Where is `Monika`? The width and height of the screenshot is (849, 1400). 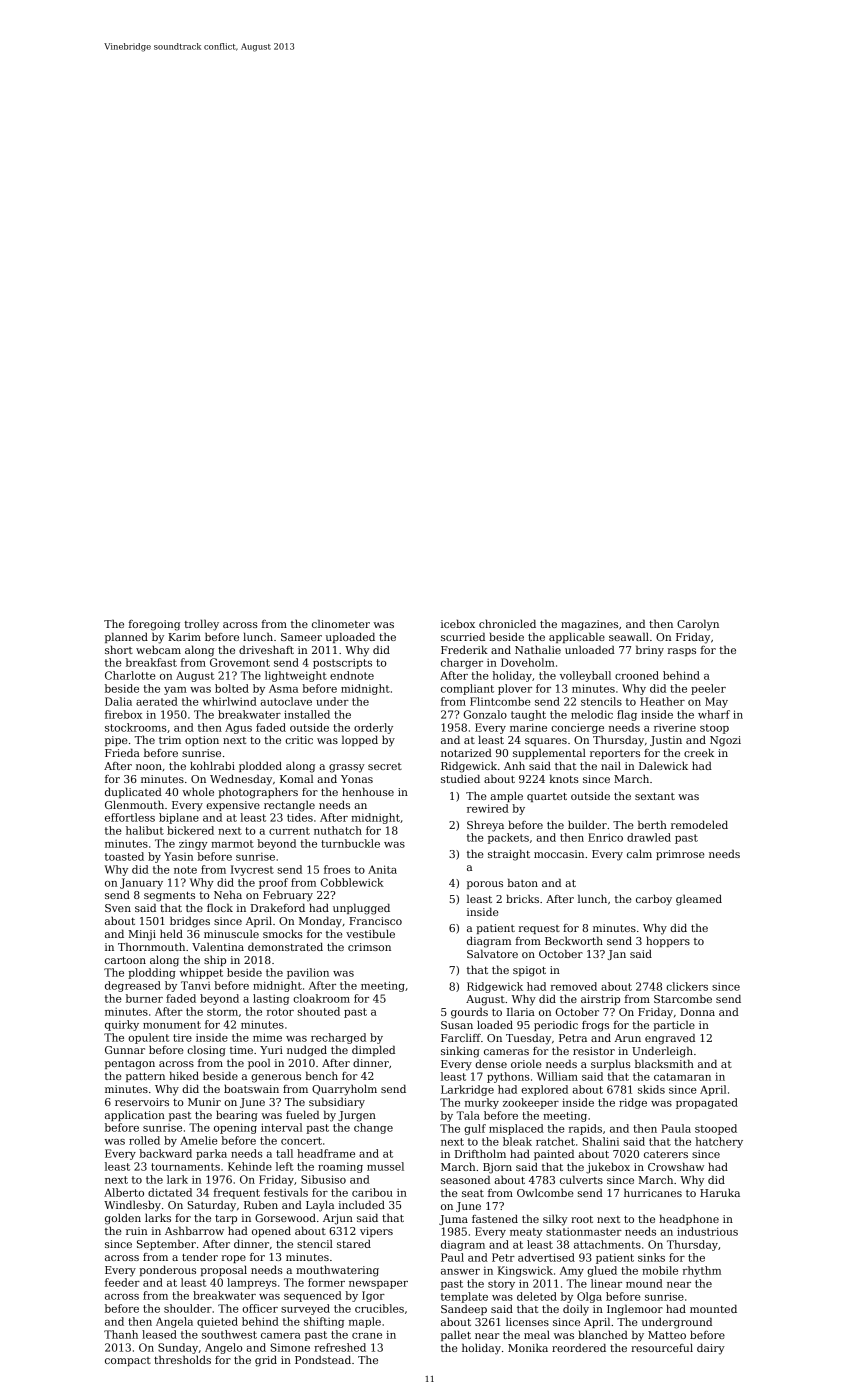
Monika is located at coordinates (528, 1347).
